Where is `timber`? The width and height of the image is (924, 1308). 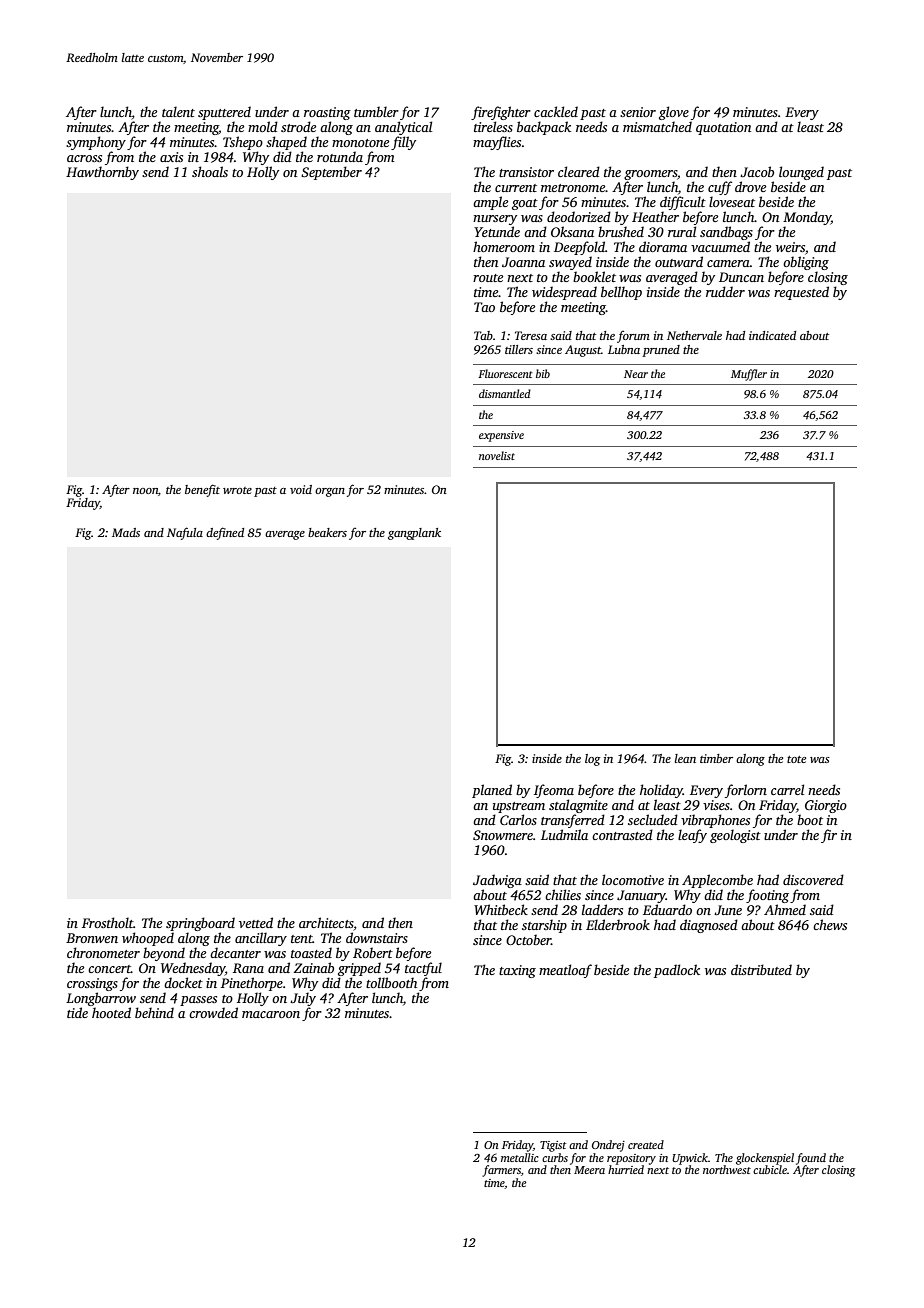 timber is located at coordinates (716, 758).
